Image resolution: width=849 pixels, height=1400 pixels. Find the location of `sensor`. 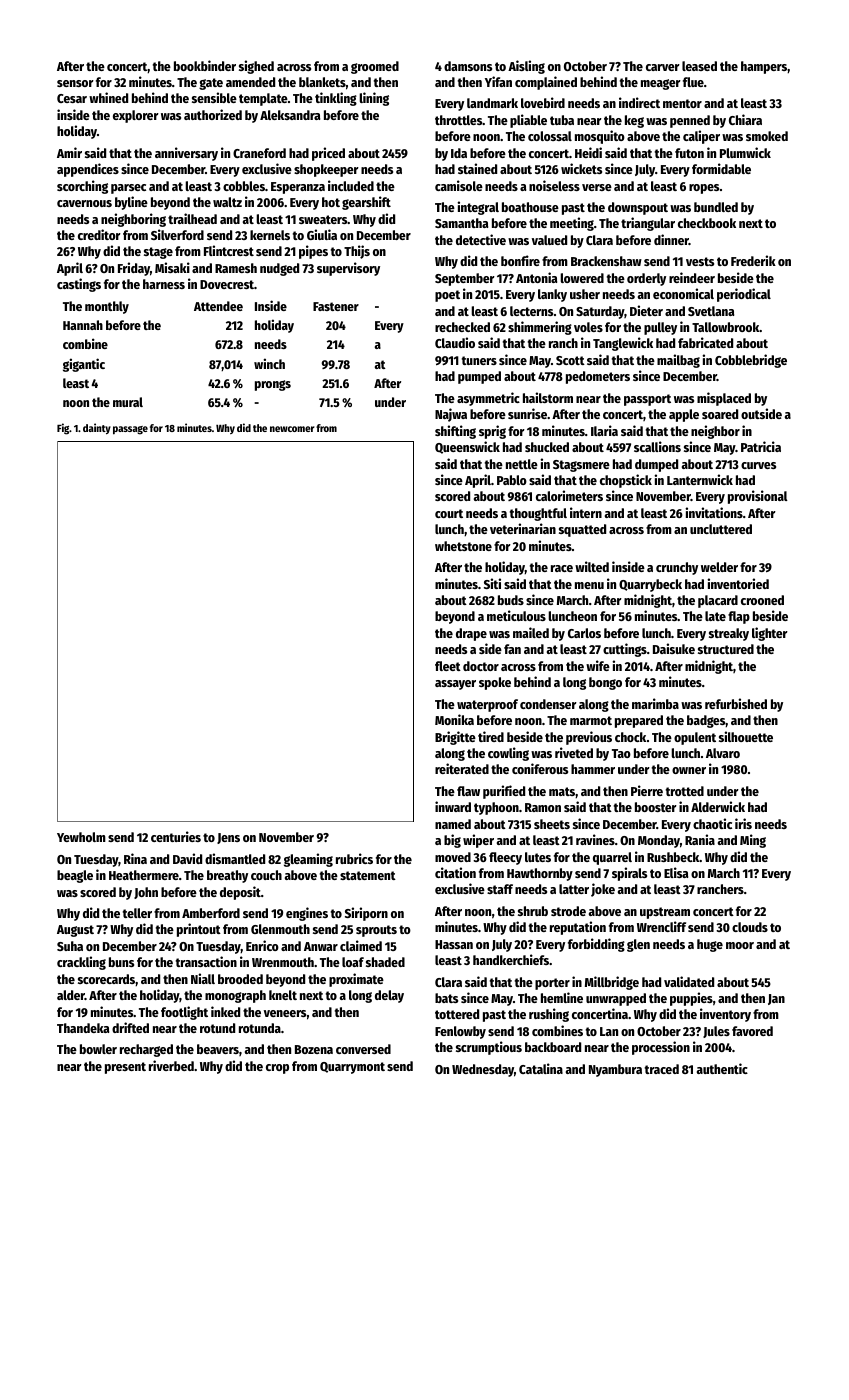

sensor is located at coordinates (75, 83).
